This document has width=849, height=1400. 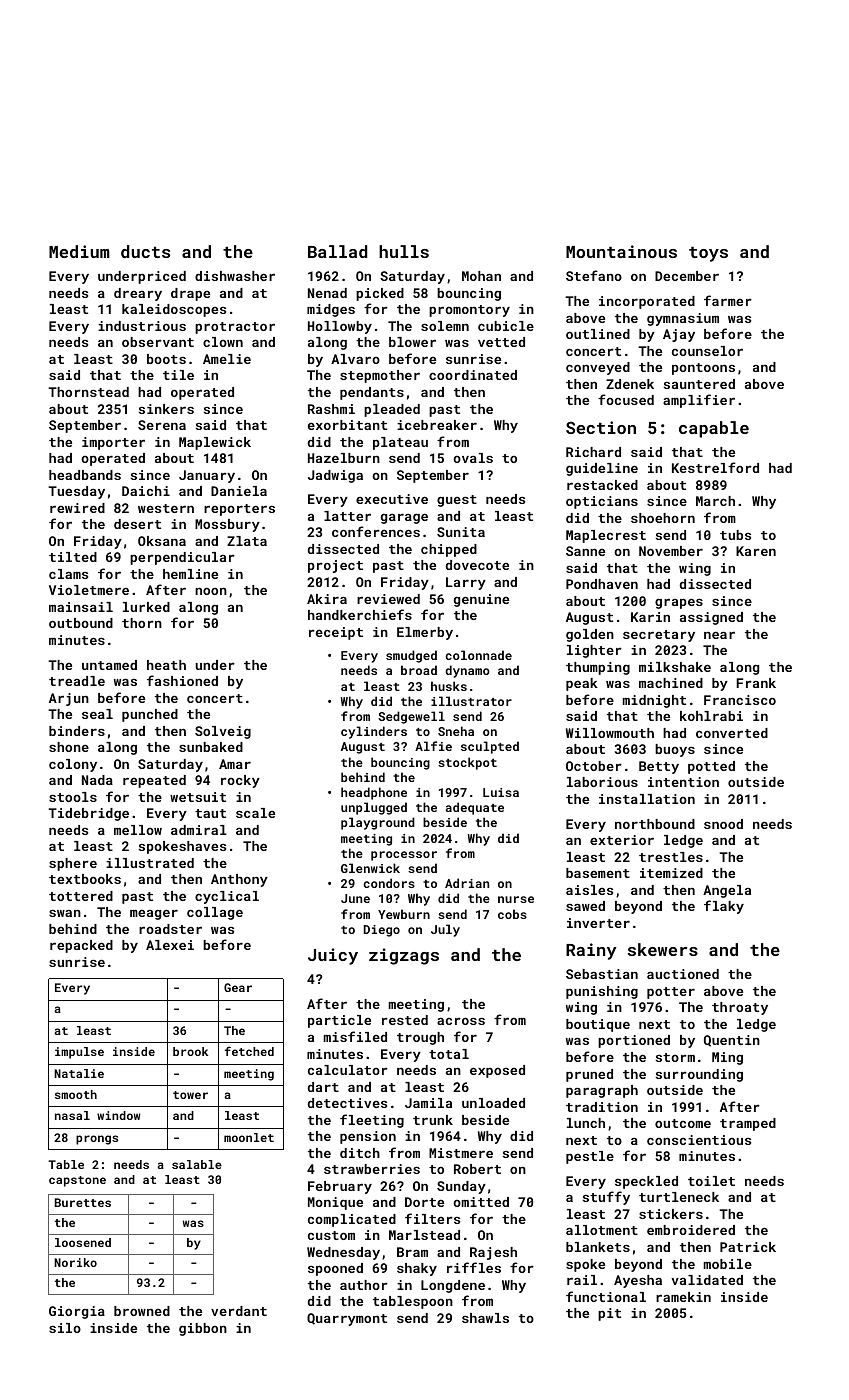 I want to click on inverter, so click(x=598, y=923).
